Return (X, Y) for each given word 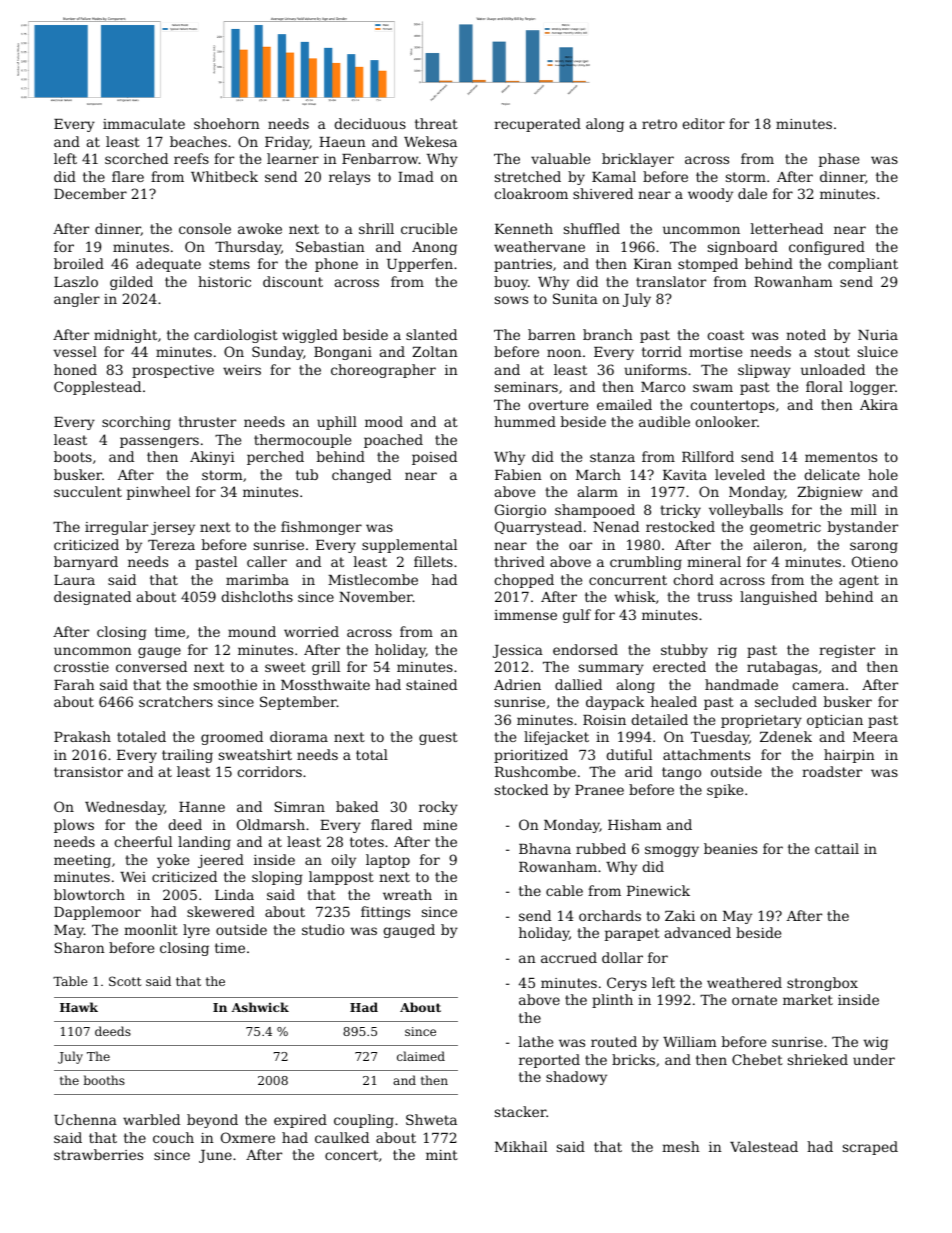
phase (839, 160)
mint (442, 1155)
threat (436, 123)
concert (351, 1155)
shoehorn (227, 123)
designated (92, 598)
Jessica (518, 651)
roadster (832, 771)
